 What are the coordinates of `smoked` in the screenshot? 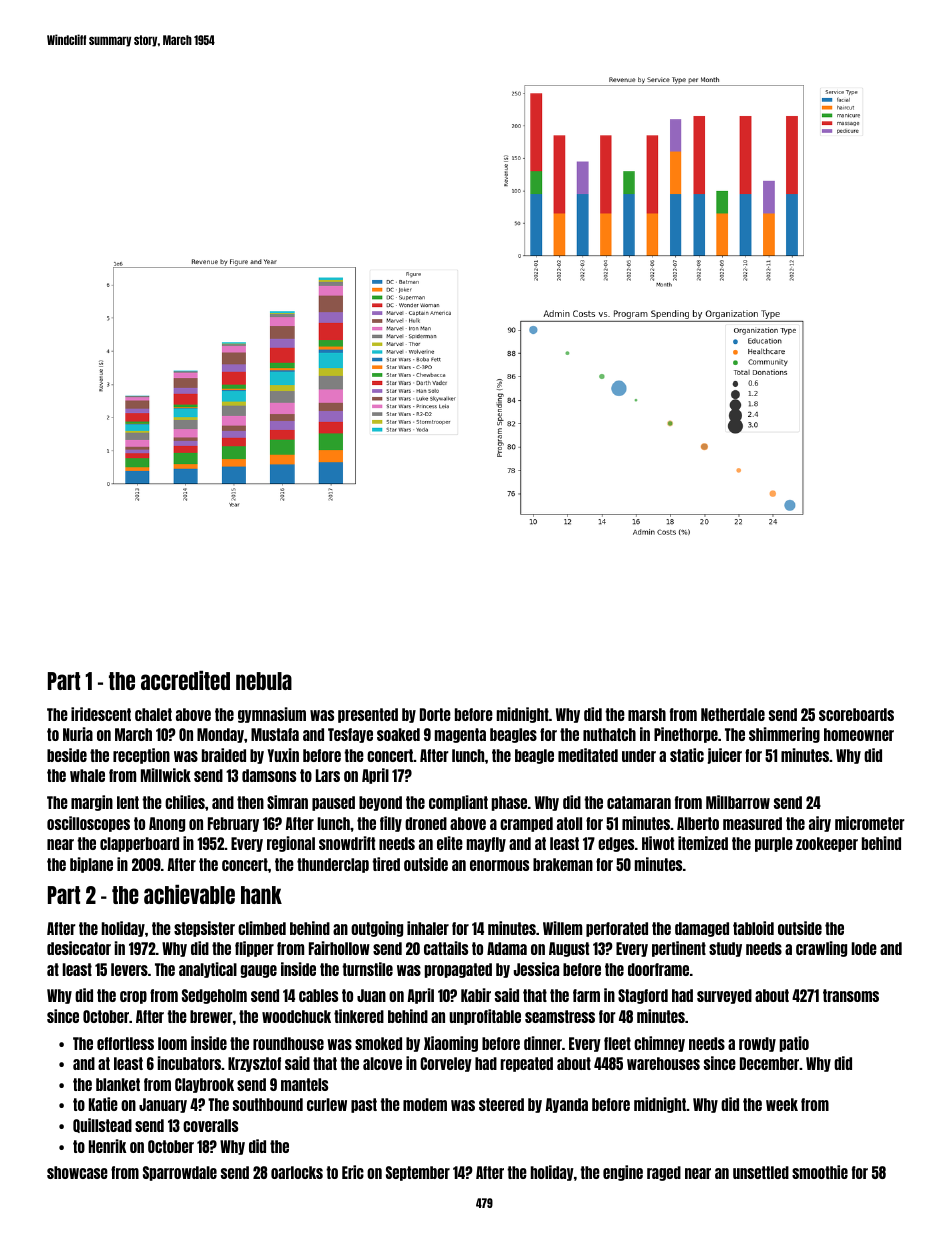 It's located at (378, 1043).
